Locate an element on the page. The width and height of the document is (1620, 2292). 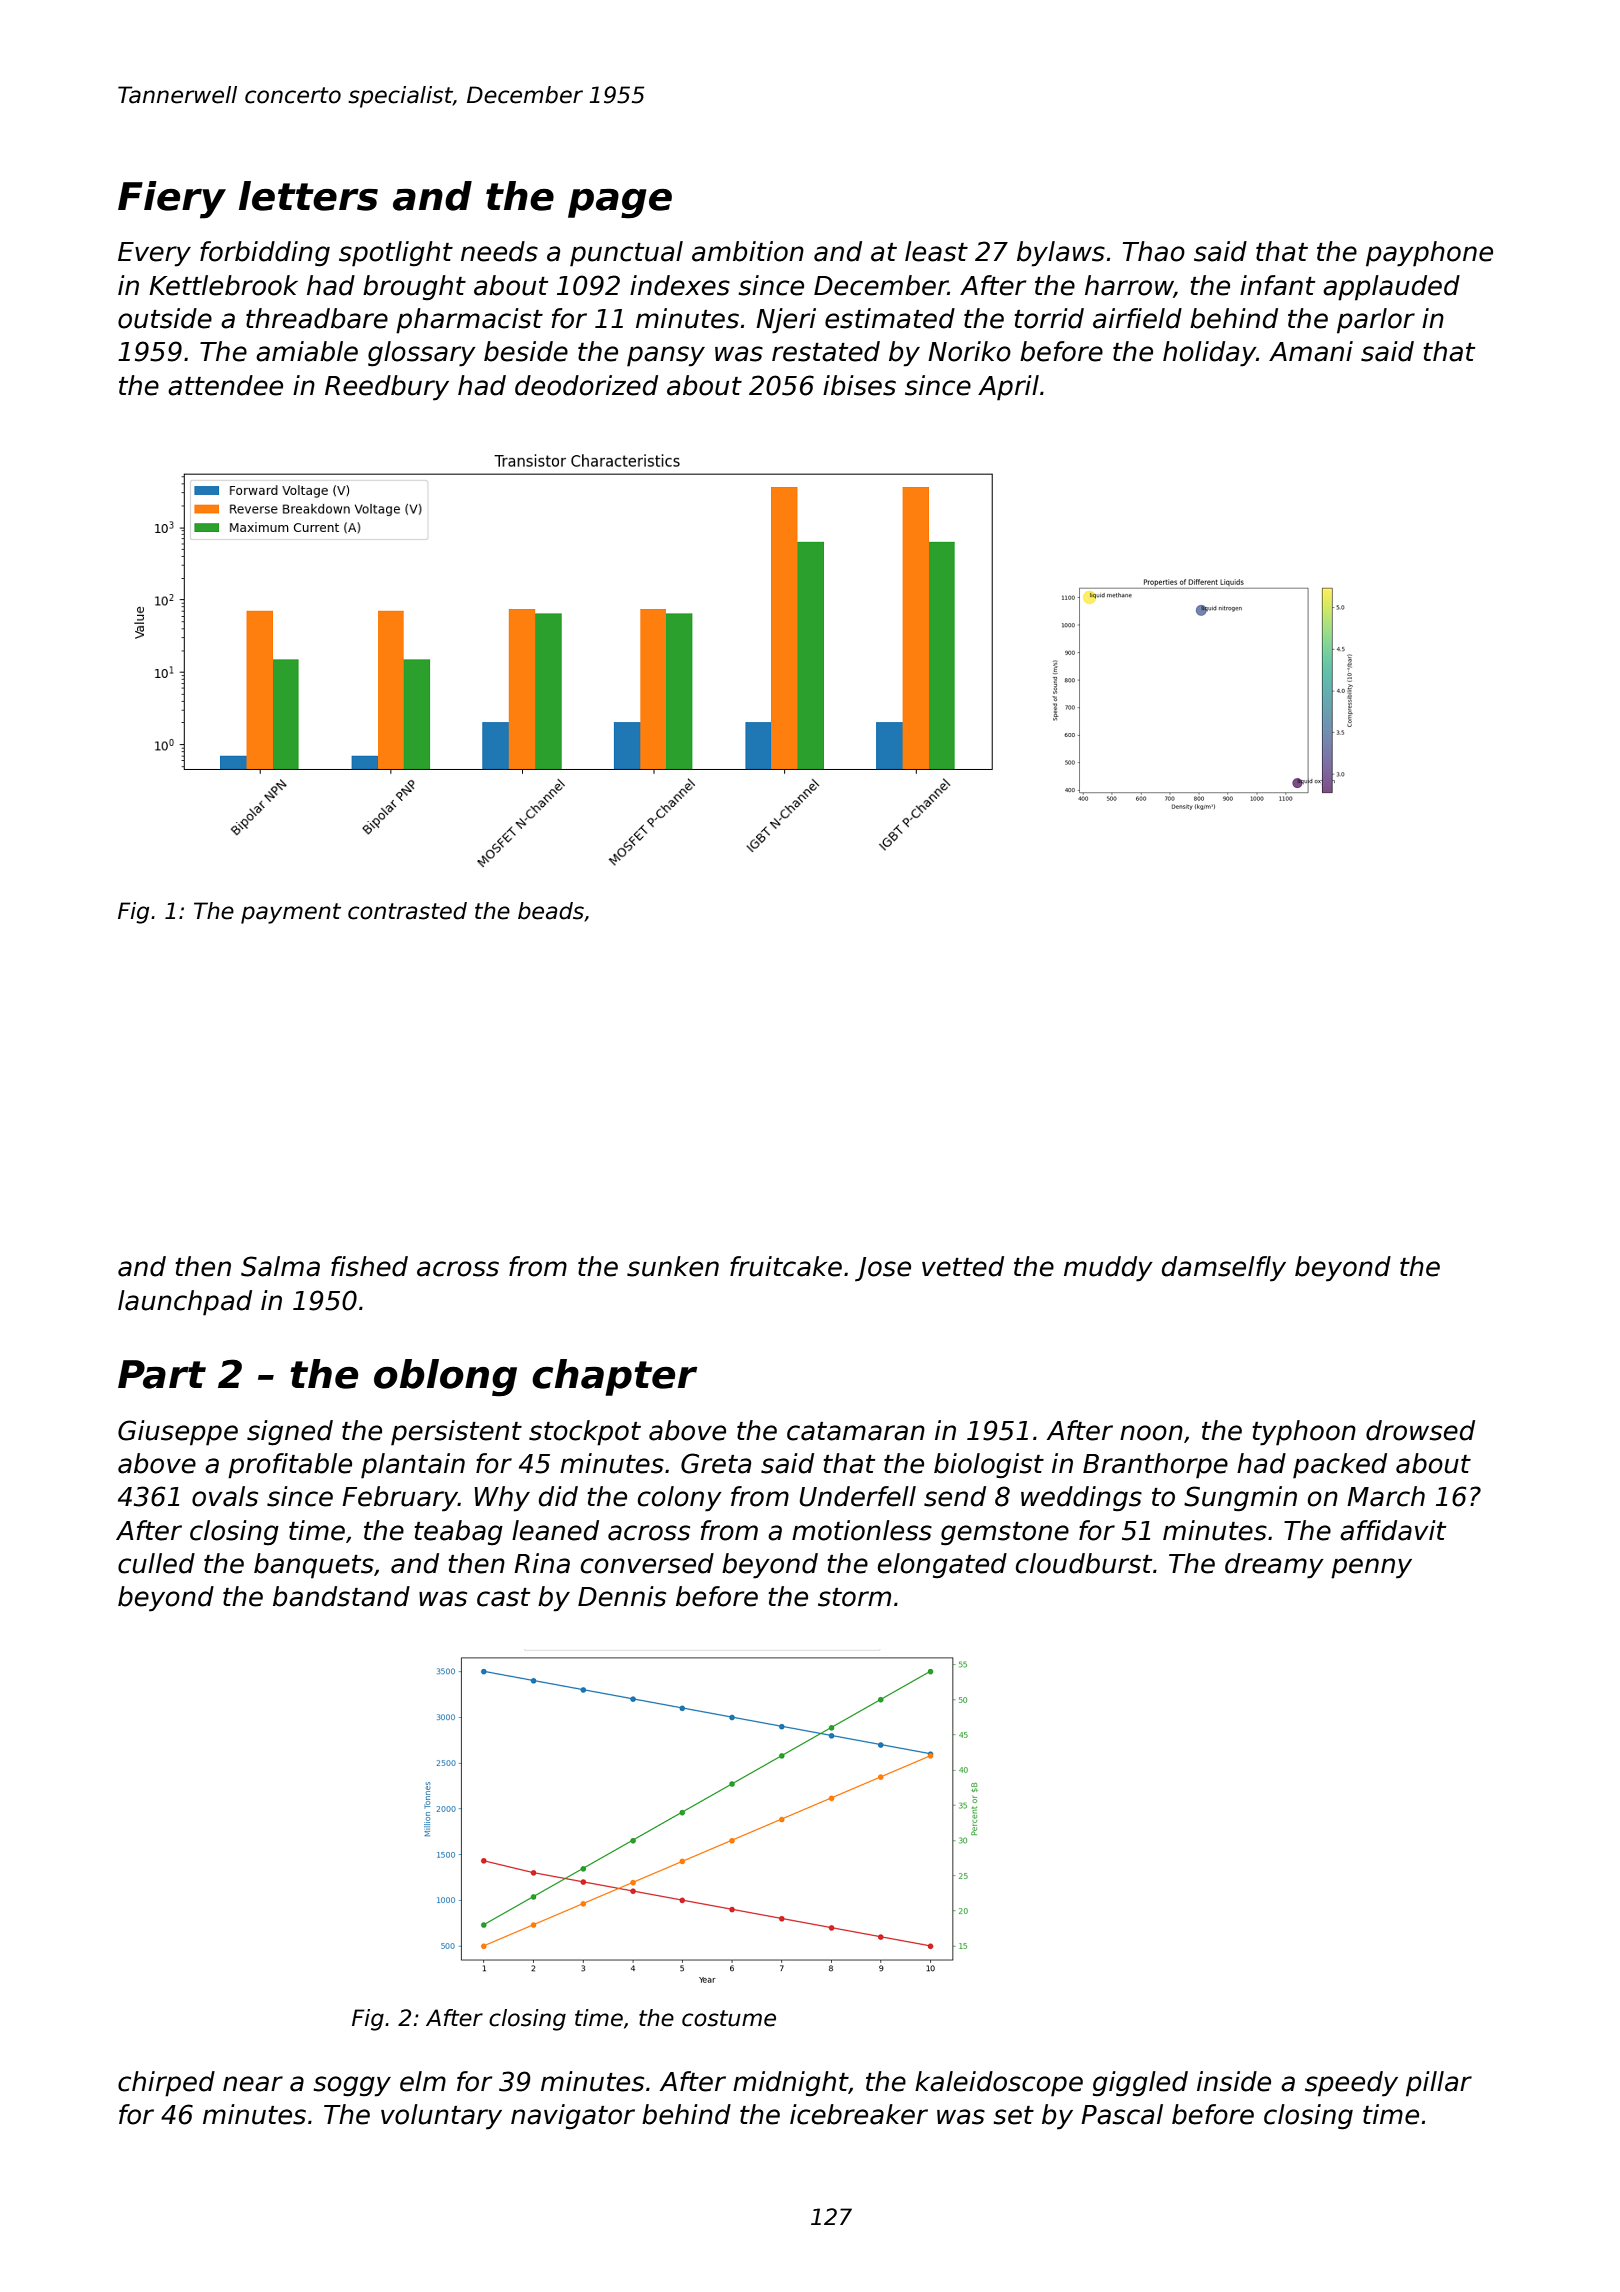
drowsed is located at coordinates (1420, 1430).
